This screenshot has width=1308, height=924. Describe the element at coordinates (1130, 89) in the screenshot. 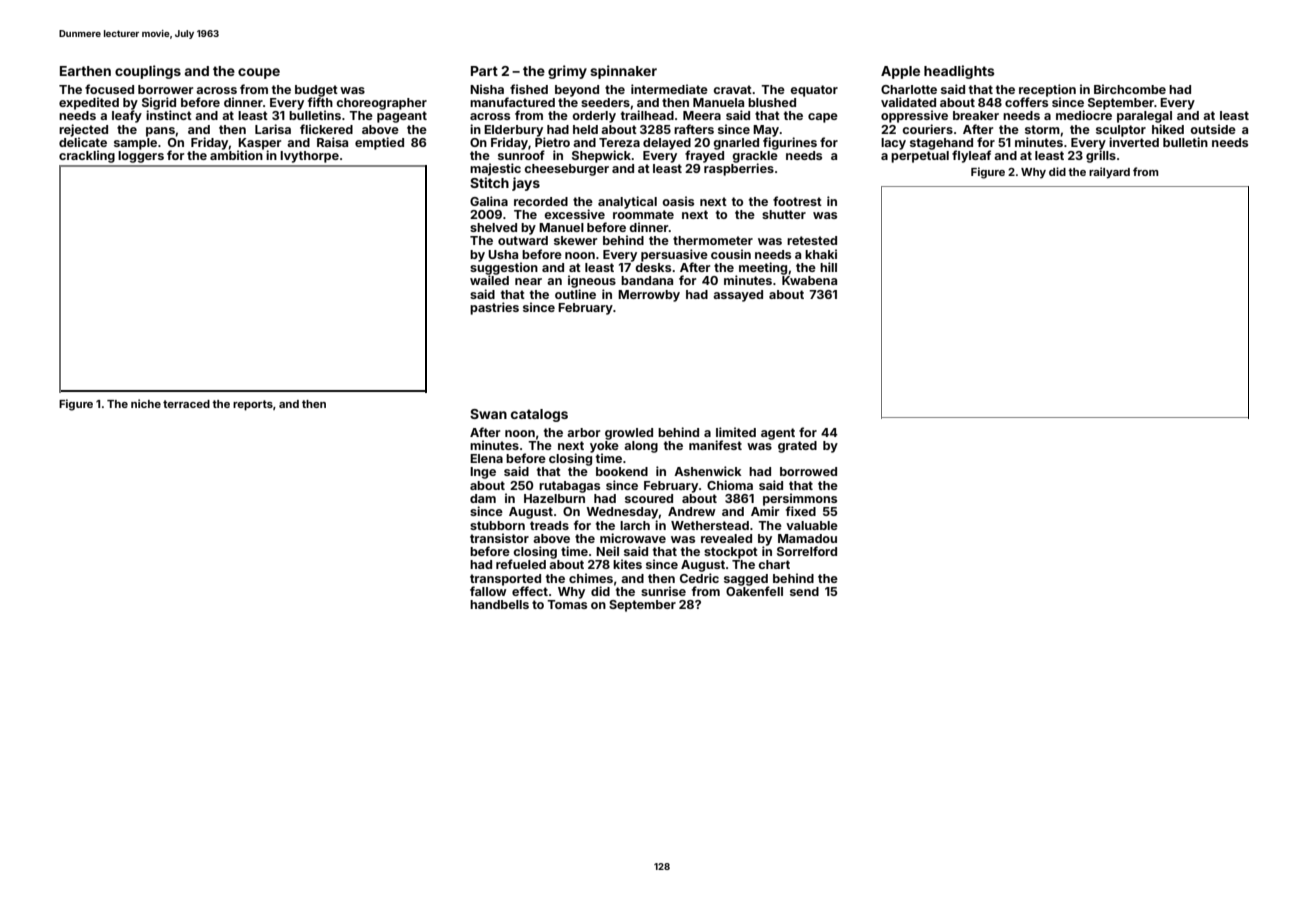

I see `Birchcombe` at that location.
